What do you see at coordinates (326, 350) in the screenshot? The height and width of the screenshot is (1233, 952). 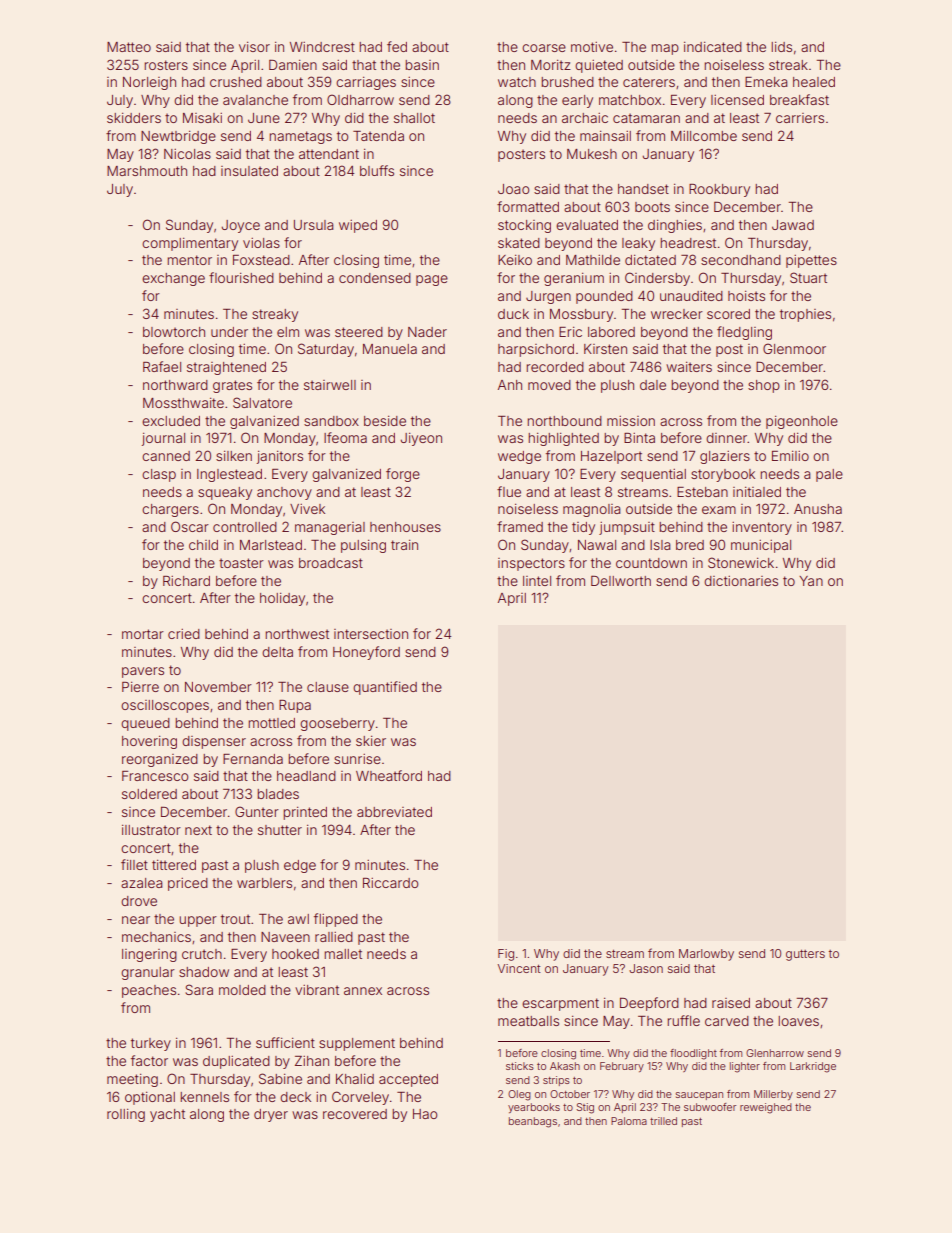 I see `Saturday` at bounding box center [326, 350].
